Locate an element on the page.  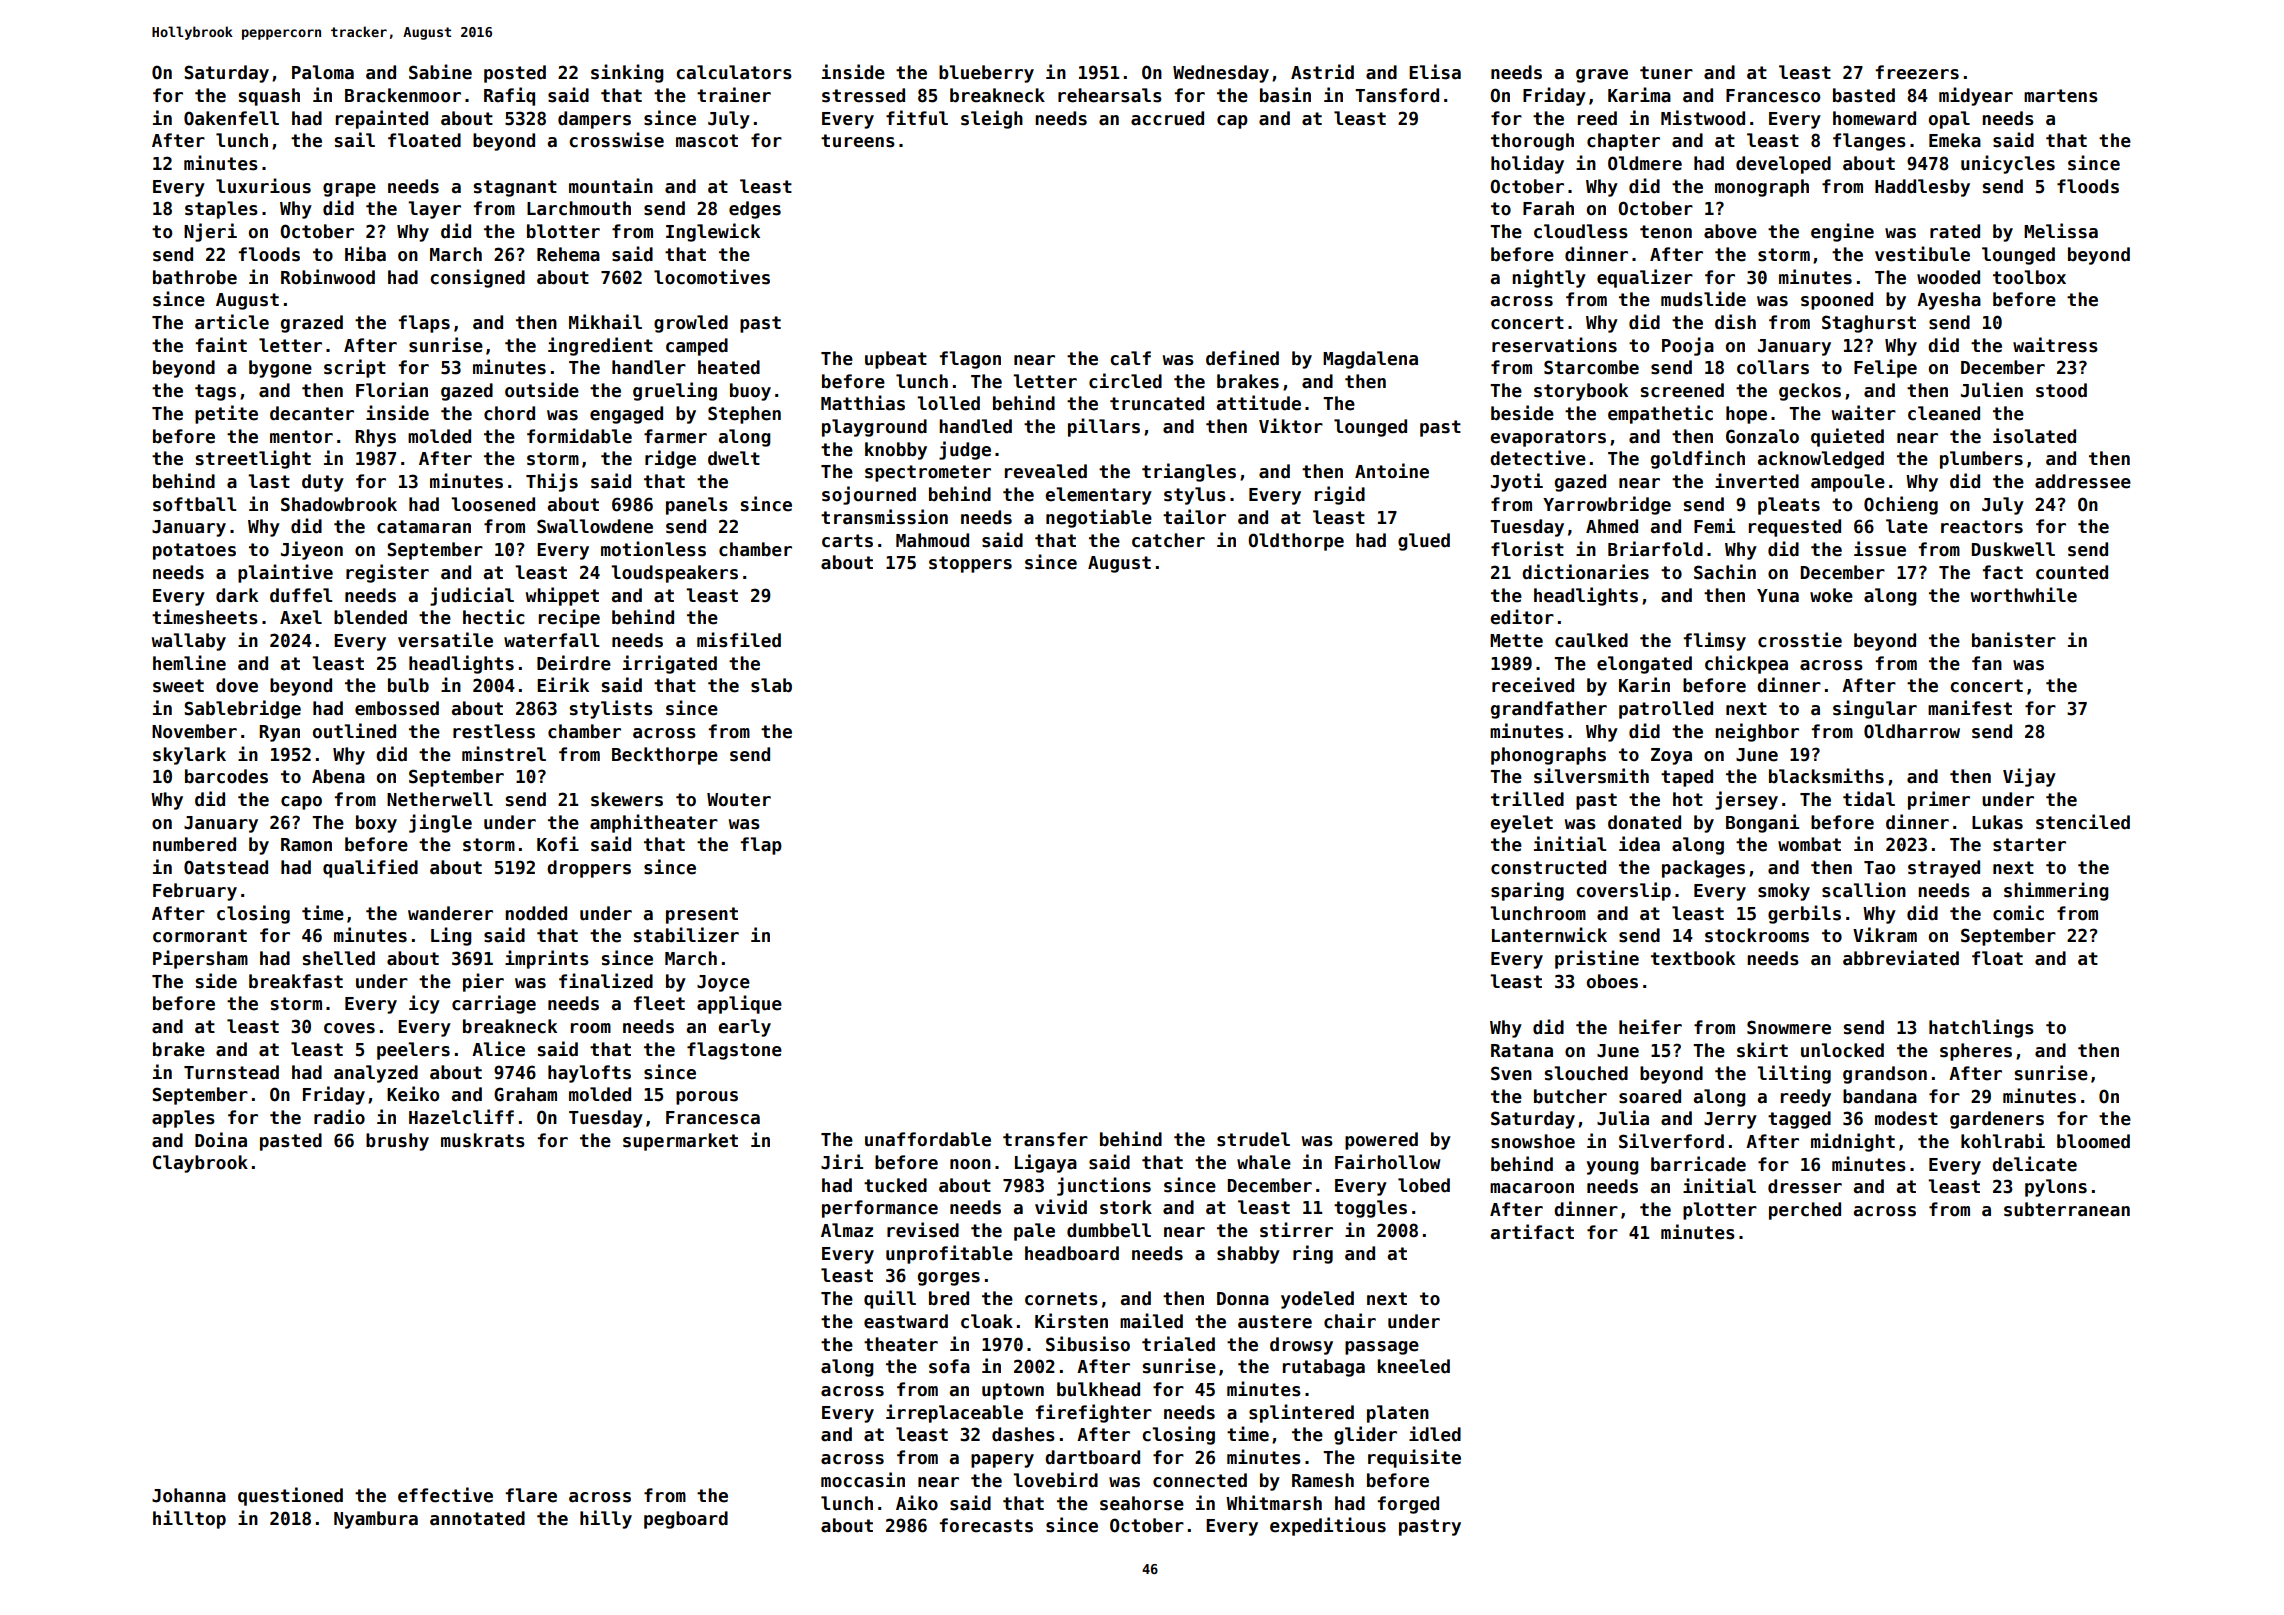
Melissa is located at coordinates (2061, 231).
